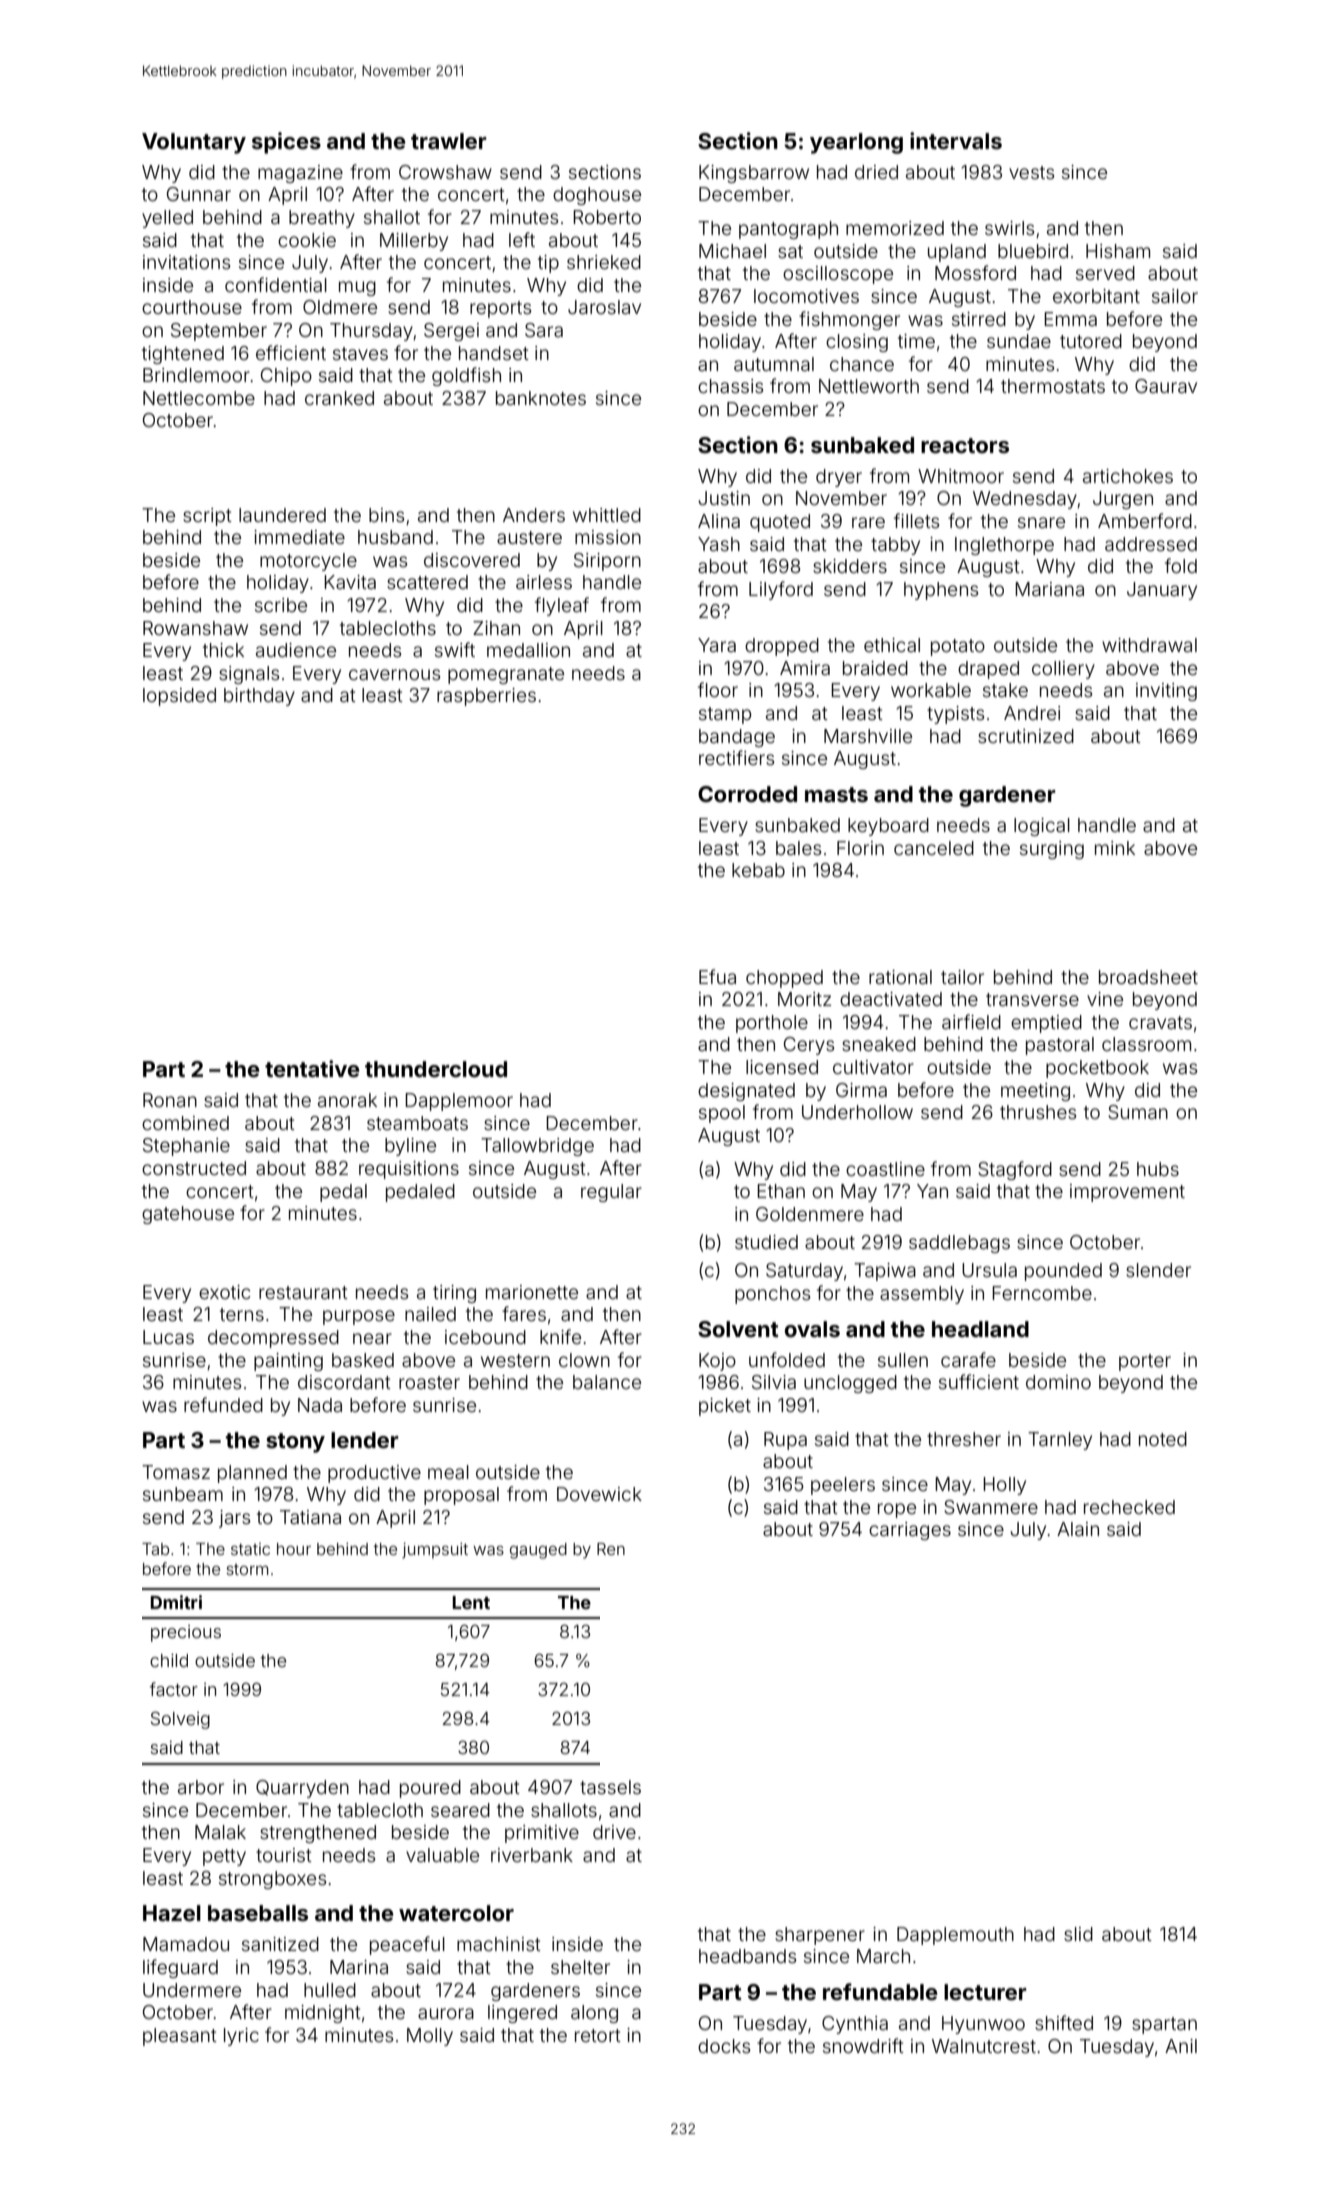  What do you see at coordinates (785, 1441) in the screenshot?
I see `Rupa` at bounding box center [785, 1441].
